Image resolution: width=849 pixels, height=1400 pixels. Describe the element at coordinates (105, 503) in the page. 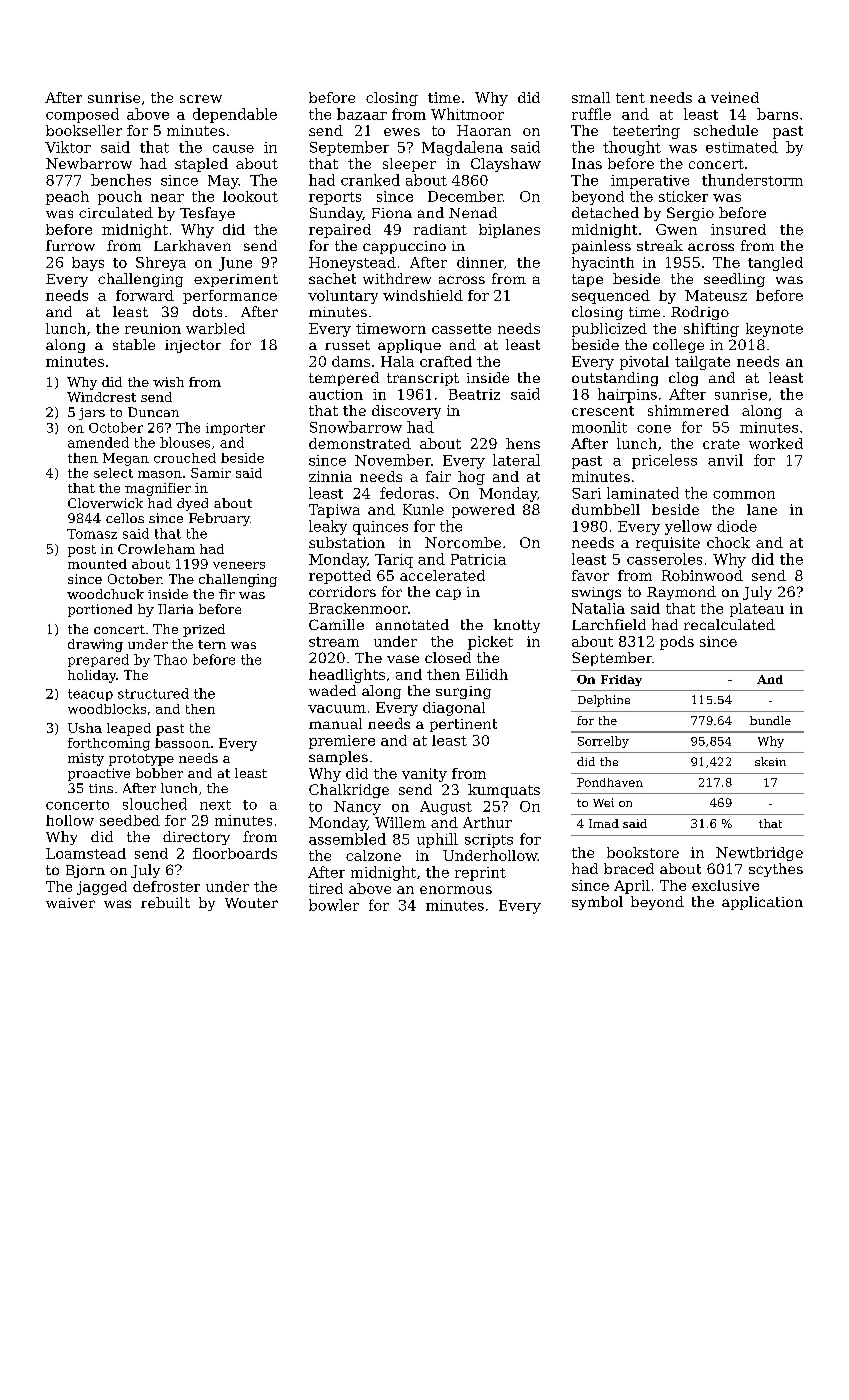

I see `Cloverwick` at that location.
